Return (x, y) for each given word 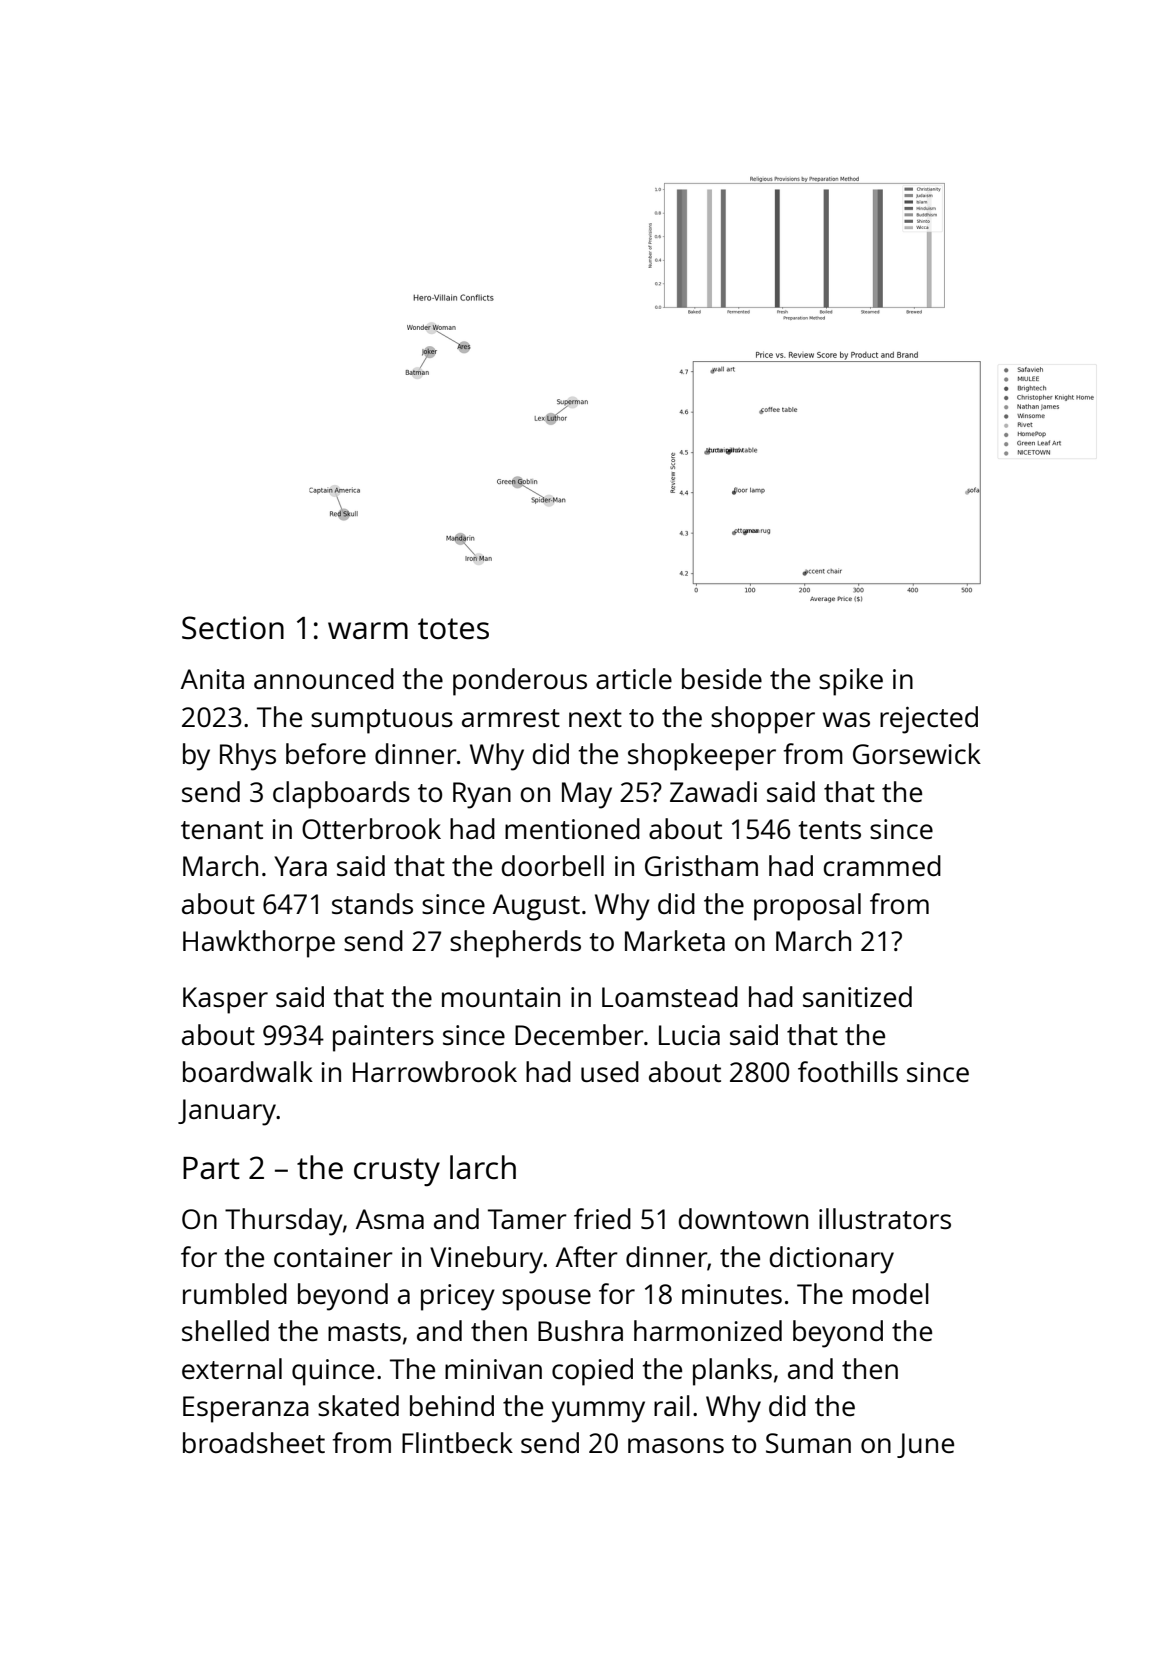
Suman (808, 1443)
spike (851, 682)
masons (676, 1445)
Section (233, 628)
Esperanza (246, 1409)
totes (453, 629)
